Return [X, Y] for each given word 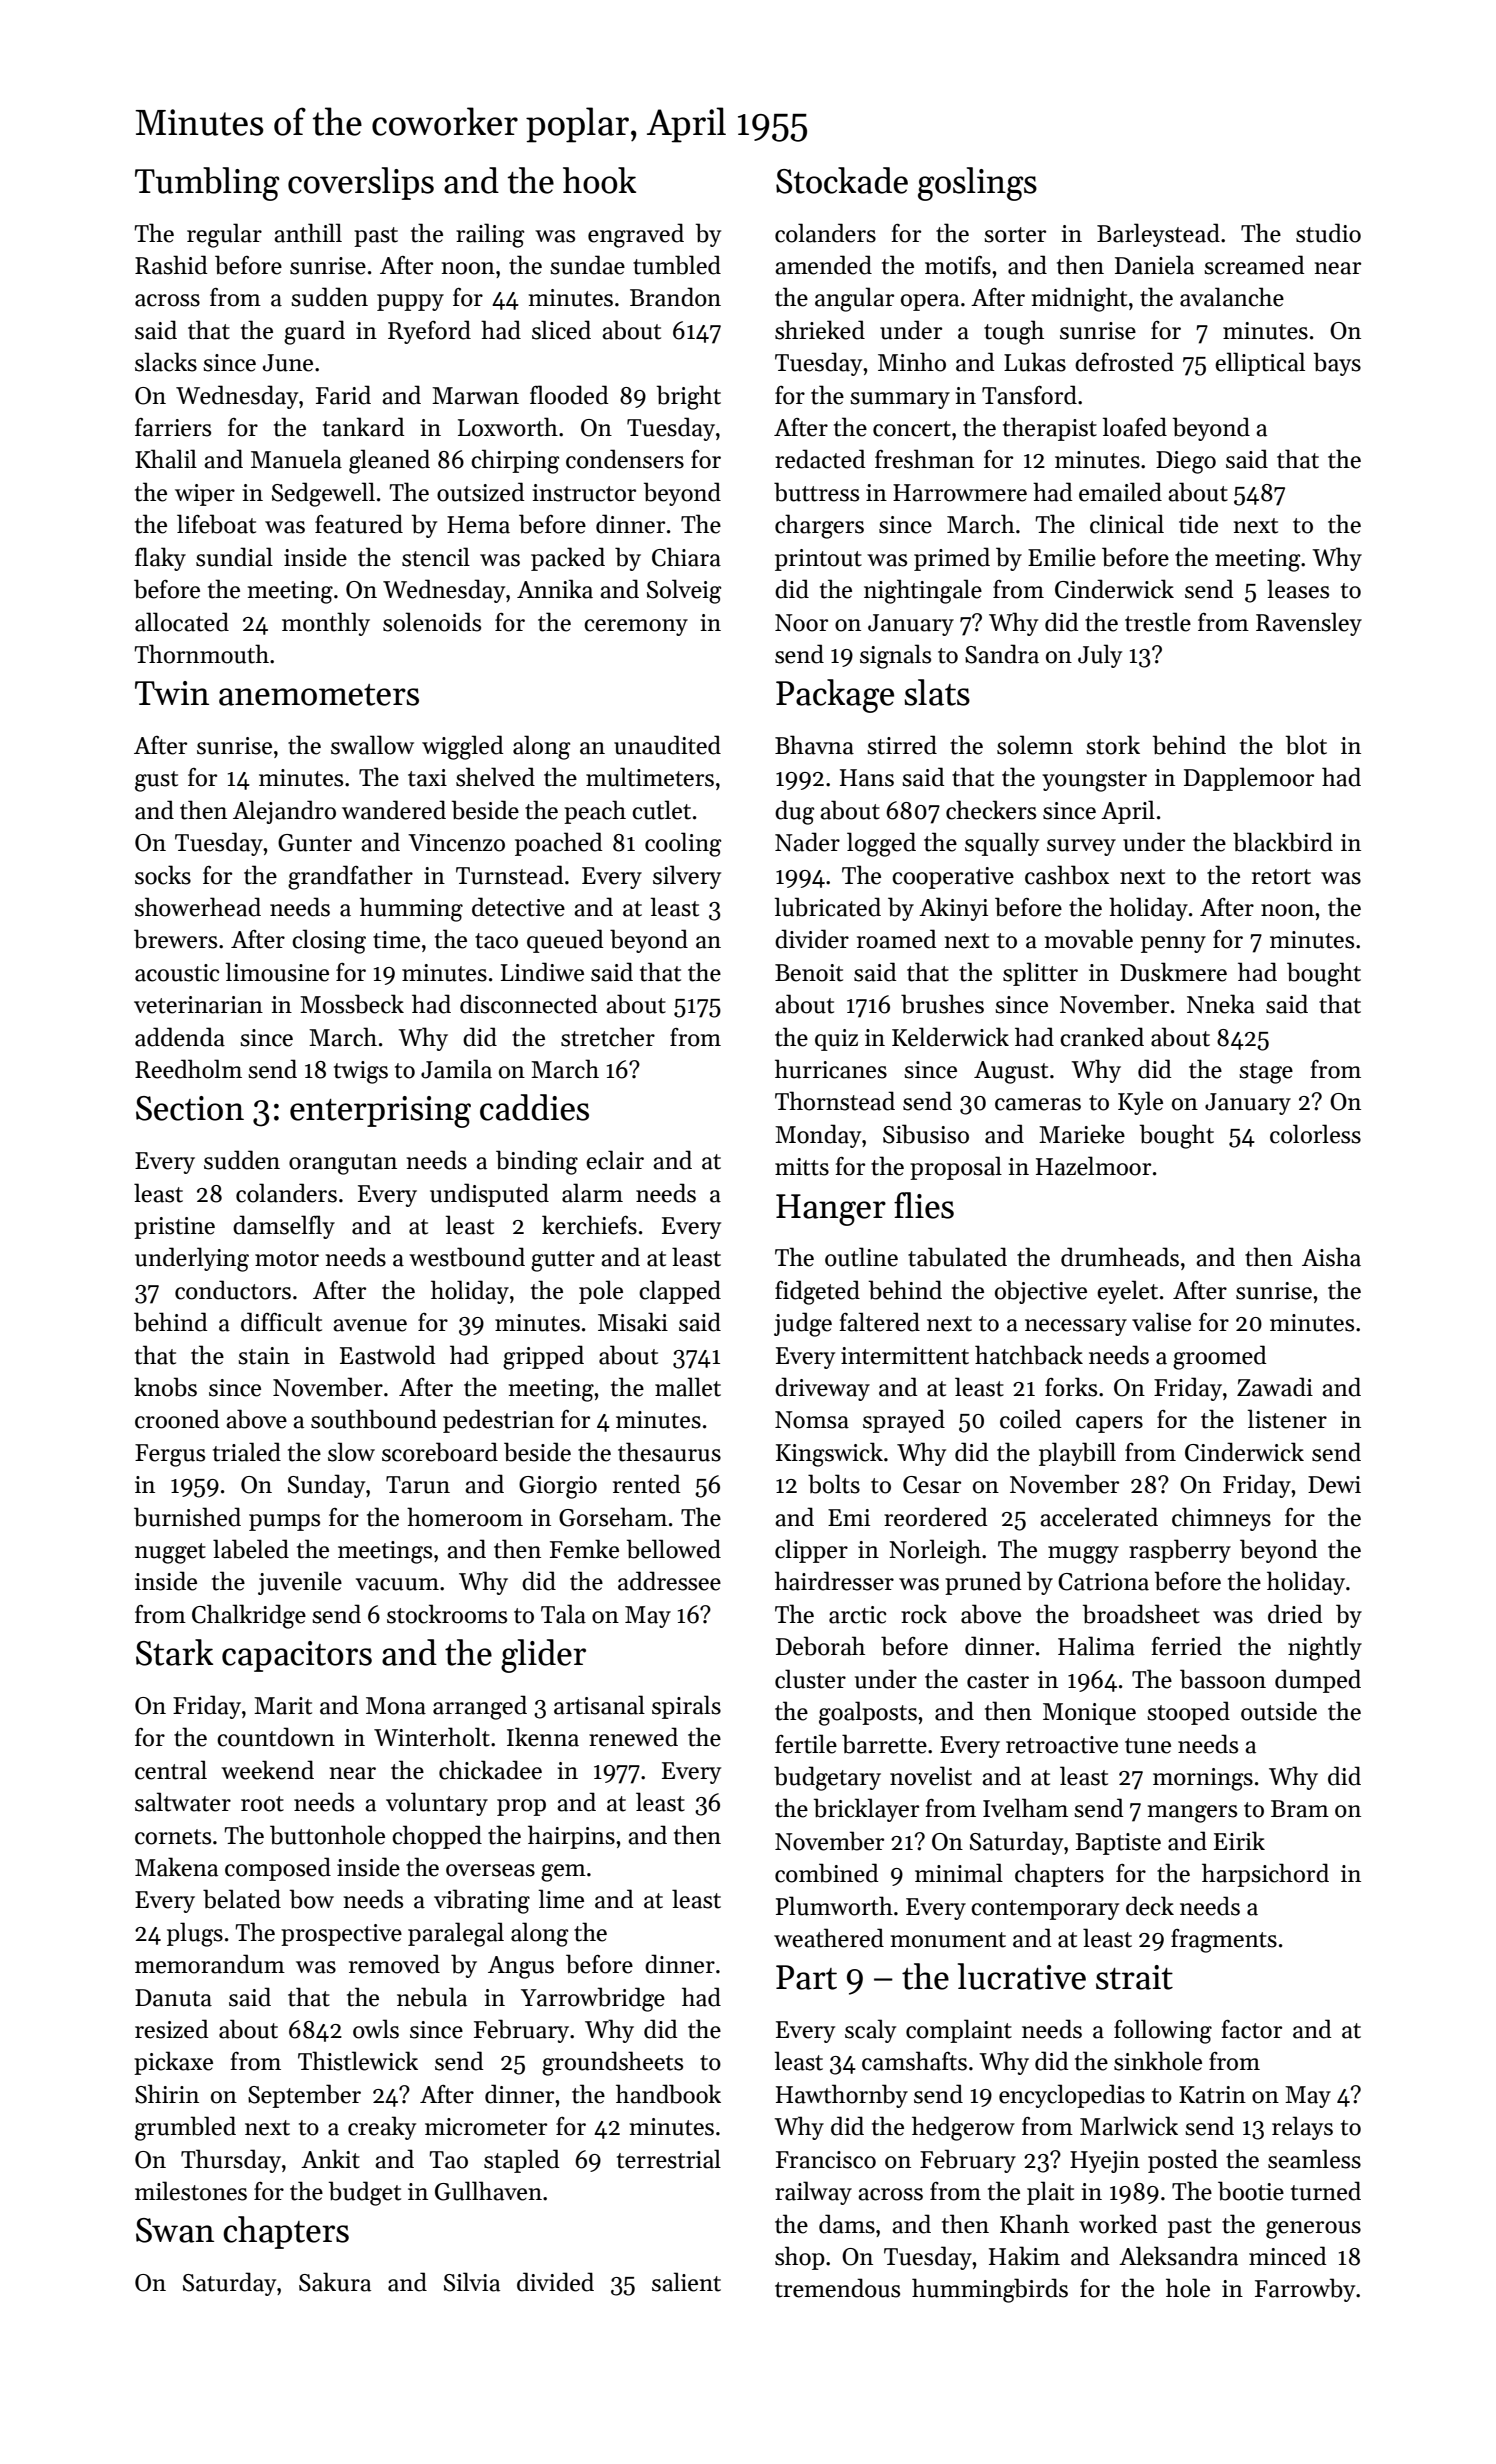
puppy [410, 302]
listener [1287, 1419]
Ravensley [1309, 624]
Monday [818, 1136]
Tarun [418, 1485]
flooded [569, 395]
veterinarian [198, 1005]
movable [1089, 939]
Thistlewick [358, 2061]
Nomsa [812, 1420]
